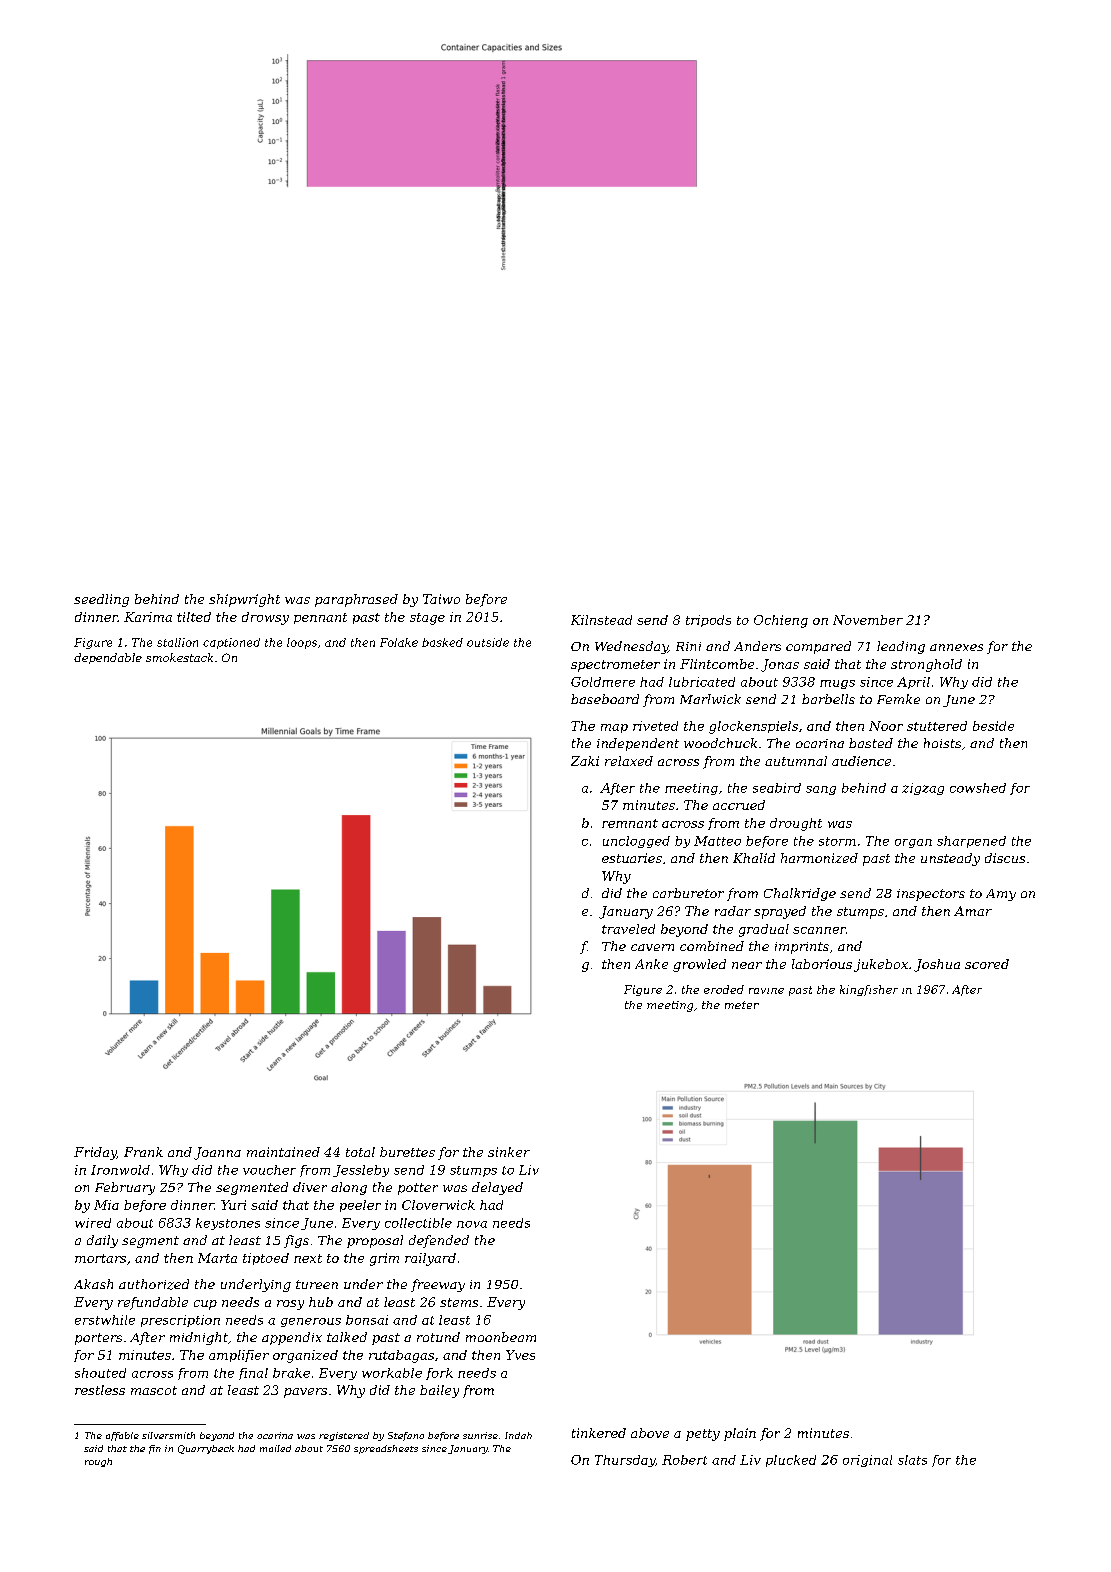 The image size is (1111, 1572). Describe the element at coordinates (764, 930) in the document. I see `gradual` at that location.
